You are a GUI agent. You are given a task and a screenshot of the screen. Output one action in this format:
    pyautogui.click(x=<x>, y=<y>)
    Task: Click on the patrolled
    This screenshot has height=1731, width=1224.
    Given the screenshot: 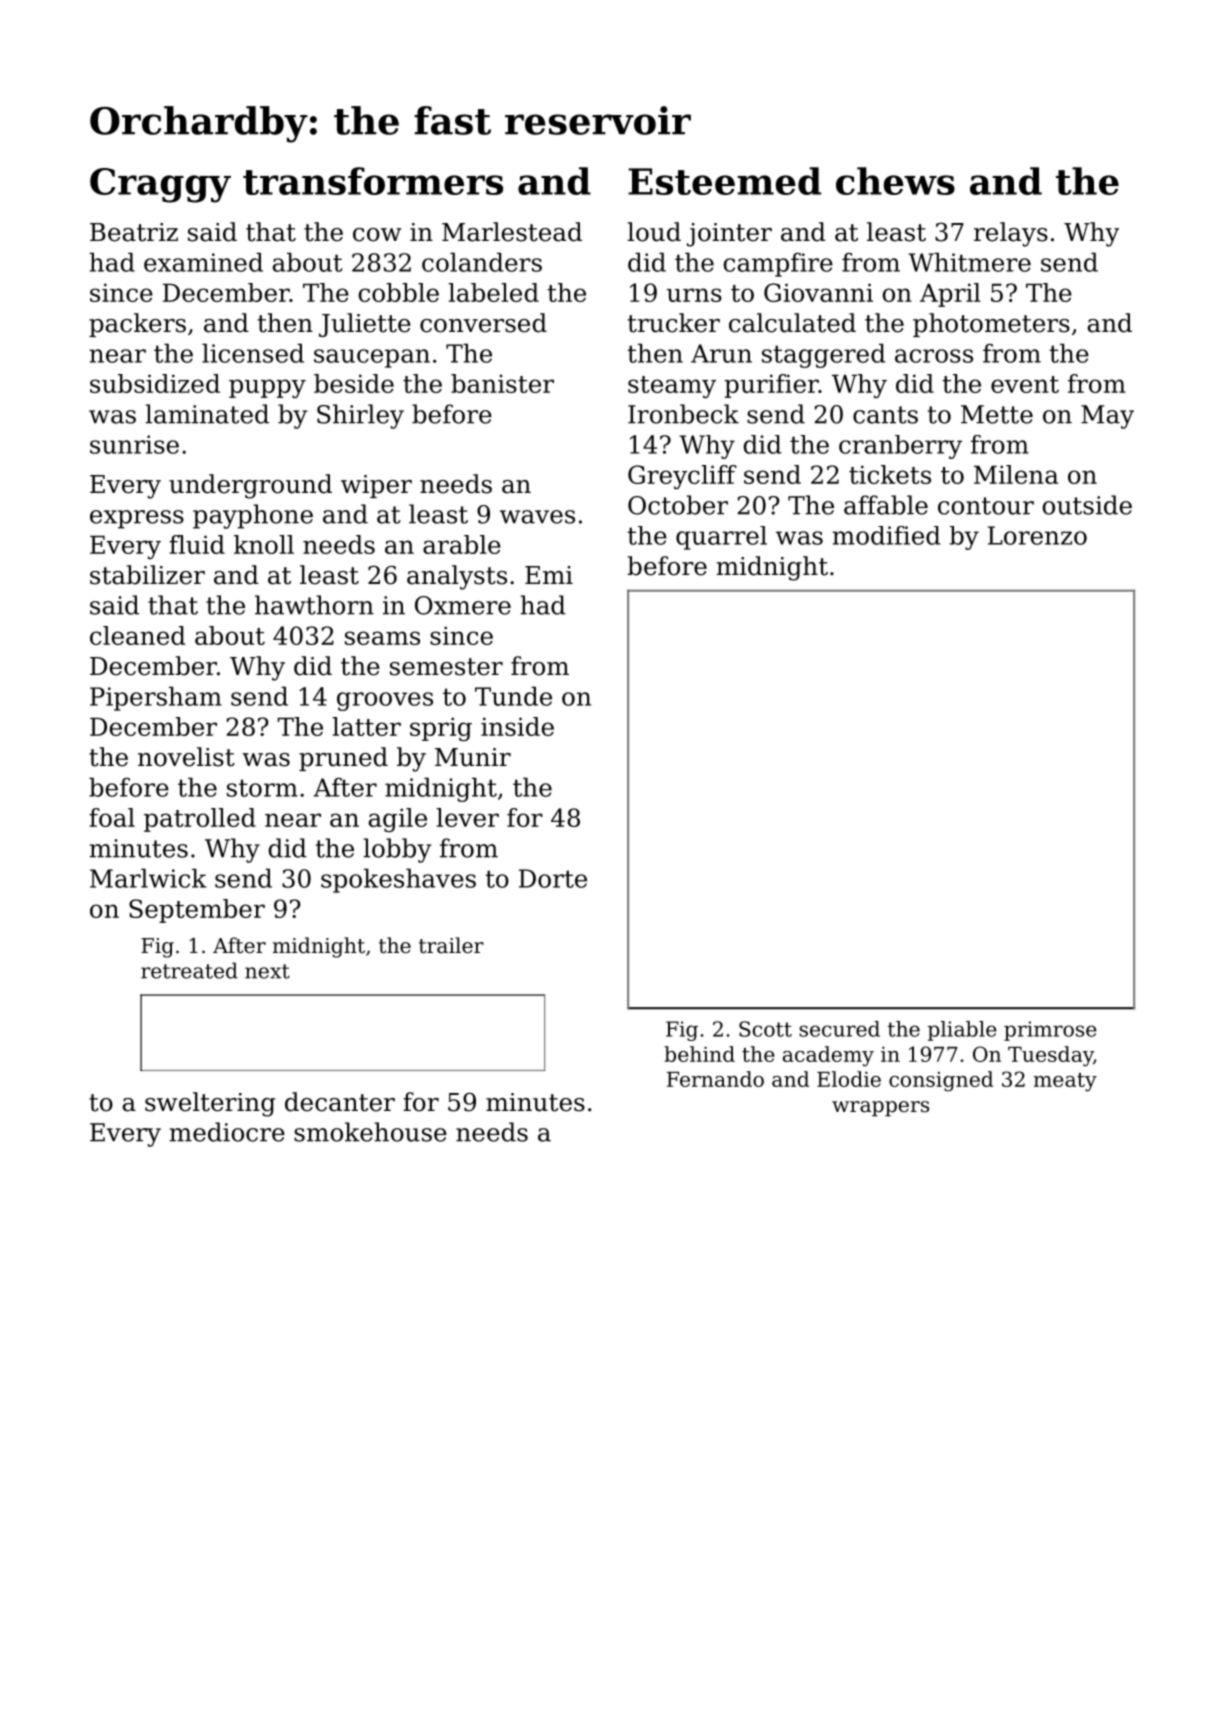 What is the action you would take?
    pyautogui.click(x=200, y=820)
